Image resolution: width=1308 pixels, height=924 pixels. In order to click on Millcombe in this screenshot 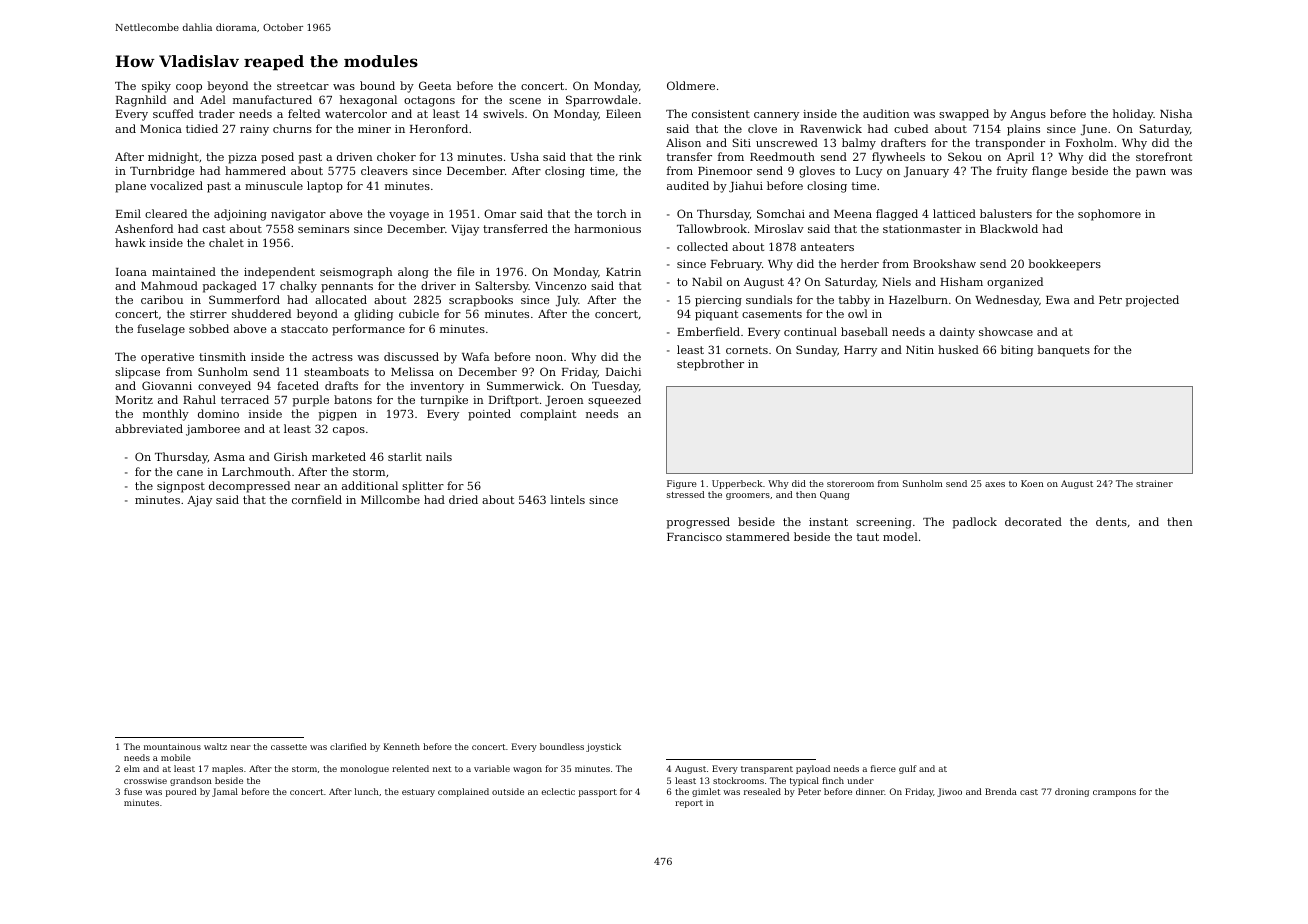, I will do `click(390, 499)`.
